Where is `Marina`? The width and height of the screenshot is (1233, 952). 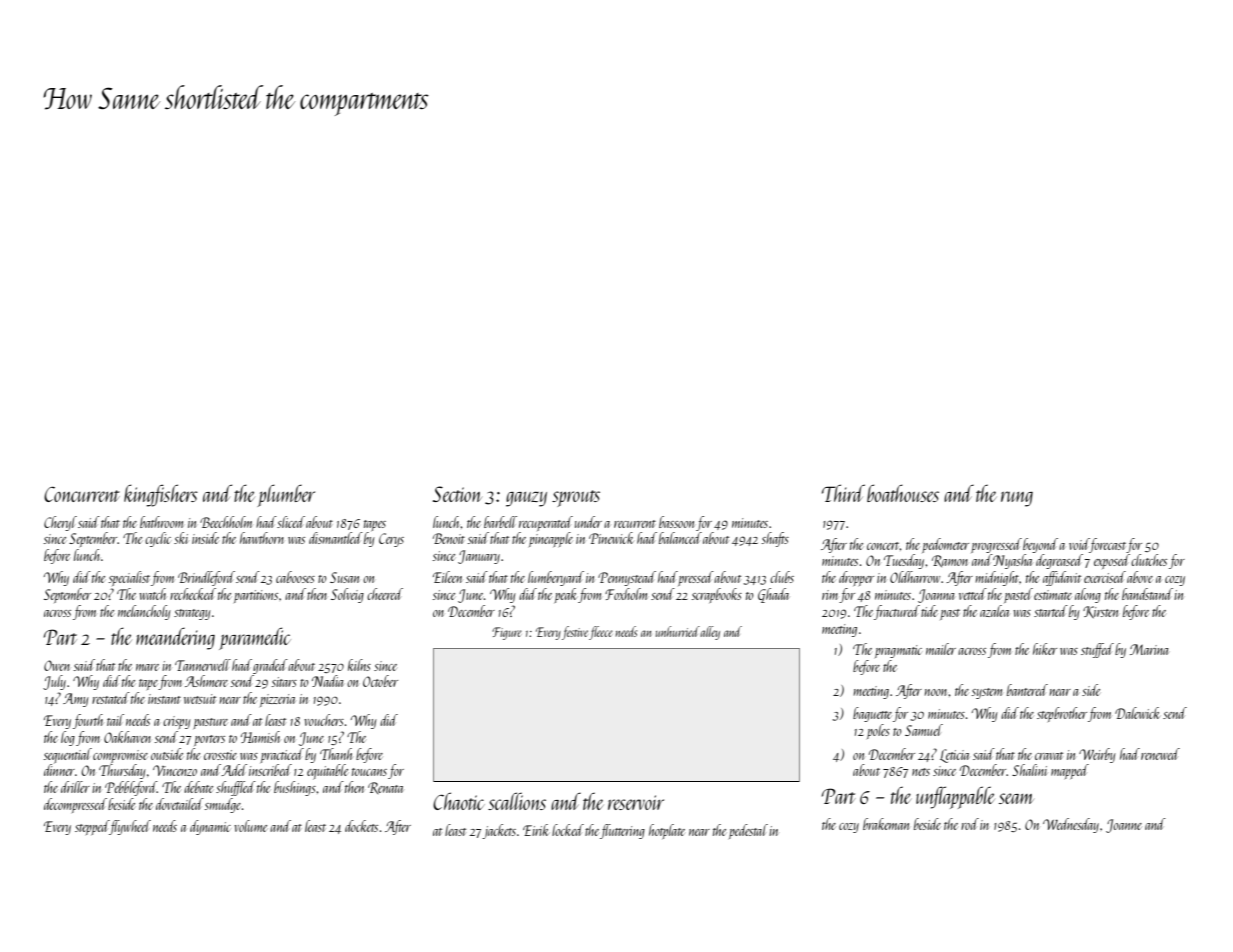 Marina is located at coordinates (1149, 649).
